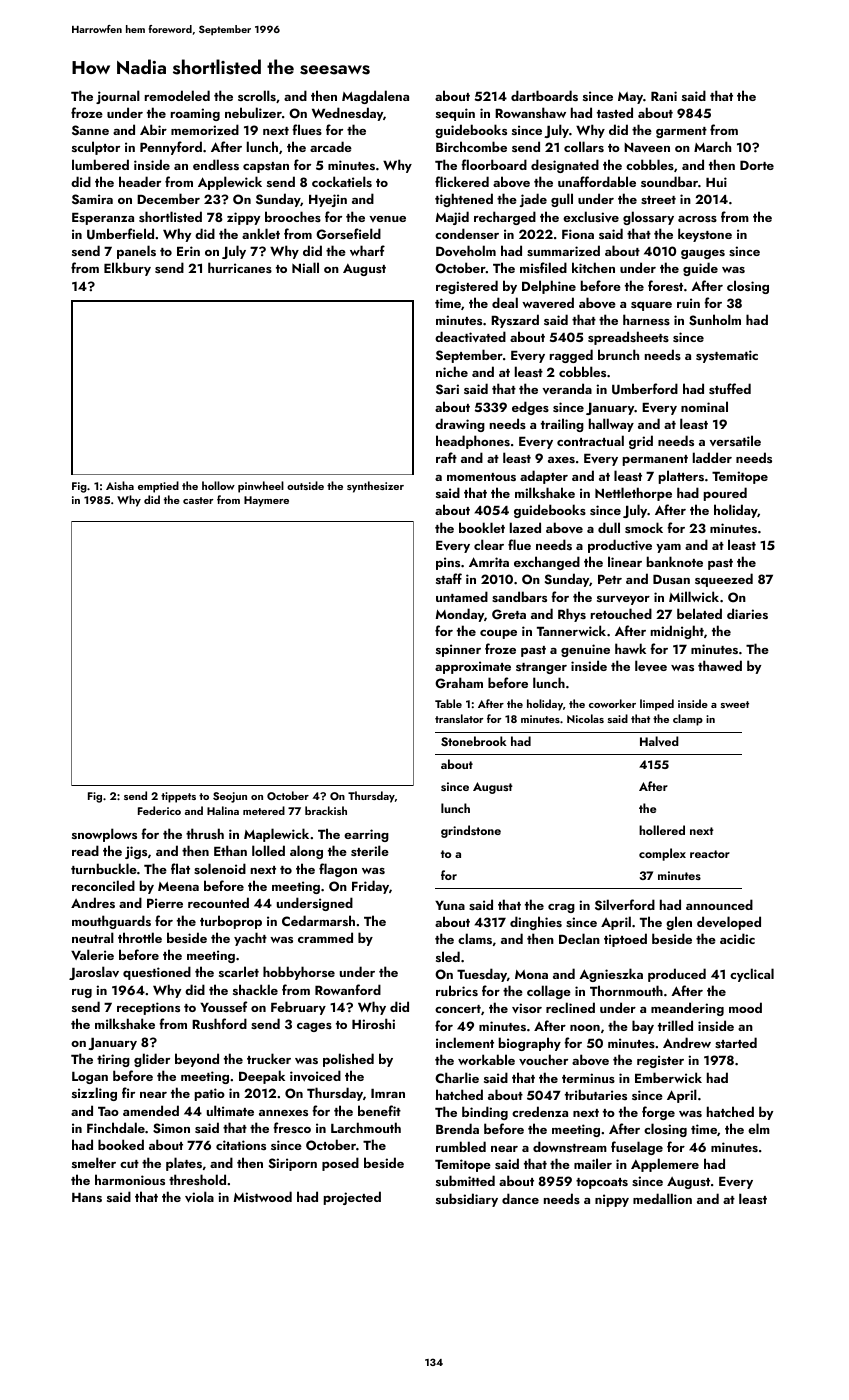 The height and width of the document is (1400, 849). I want to click on journal, so click(118, 97).
